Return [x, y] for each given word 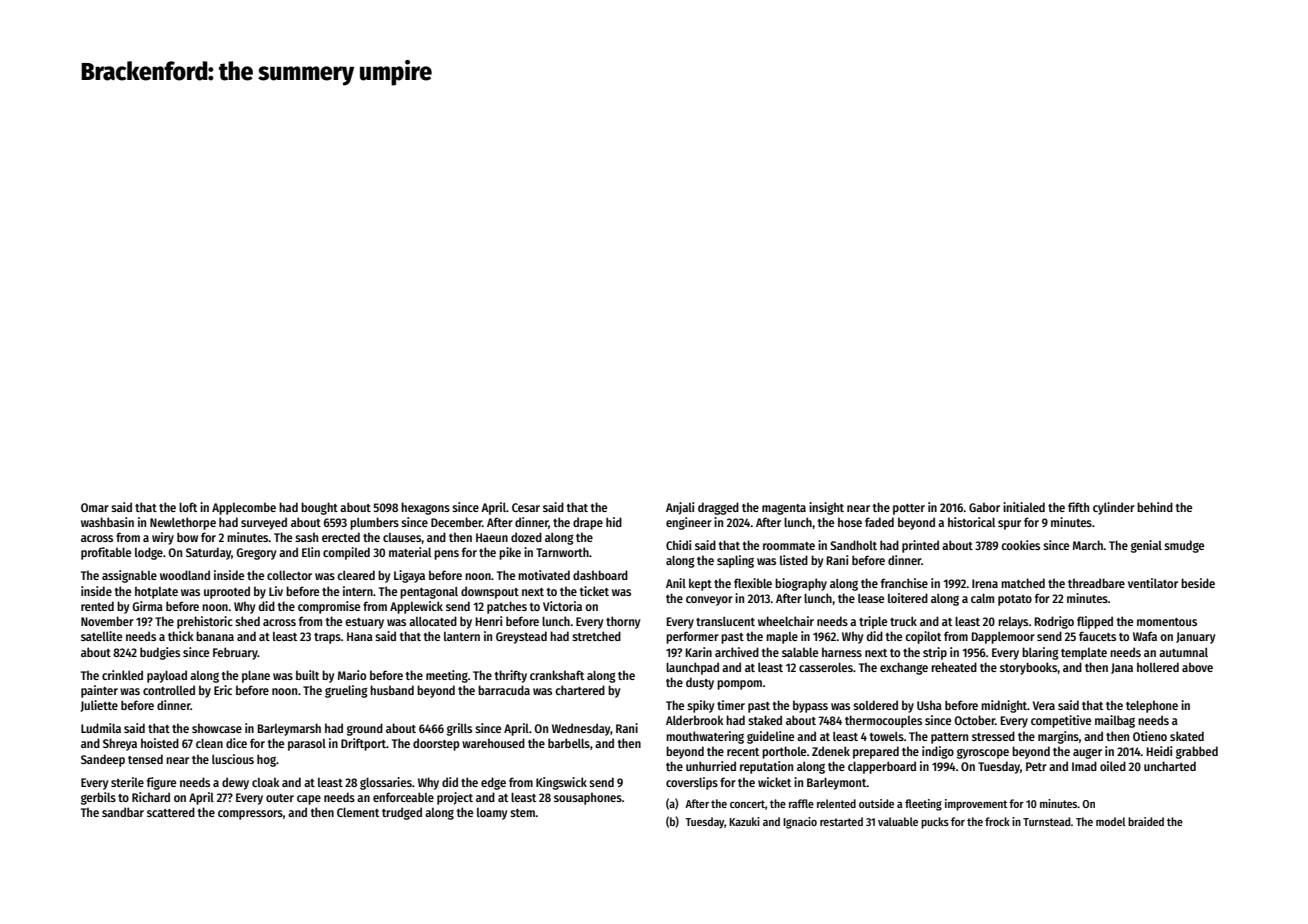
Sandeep [103, 760]
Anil [676, 583]
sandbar [123, 812]
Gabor [984, 507]
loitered [908, 598]
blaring [1040, 653]
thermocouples [883, 721]
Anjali [680, 508]
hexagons [425, 508]
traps [327, 638]
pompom [739, 685]
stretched [596, 636]
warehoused [493, 743]
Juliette [99, 706]
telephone [1152, 706]
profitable [106, 553]
